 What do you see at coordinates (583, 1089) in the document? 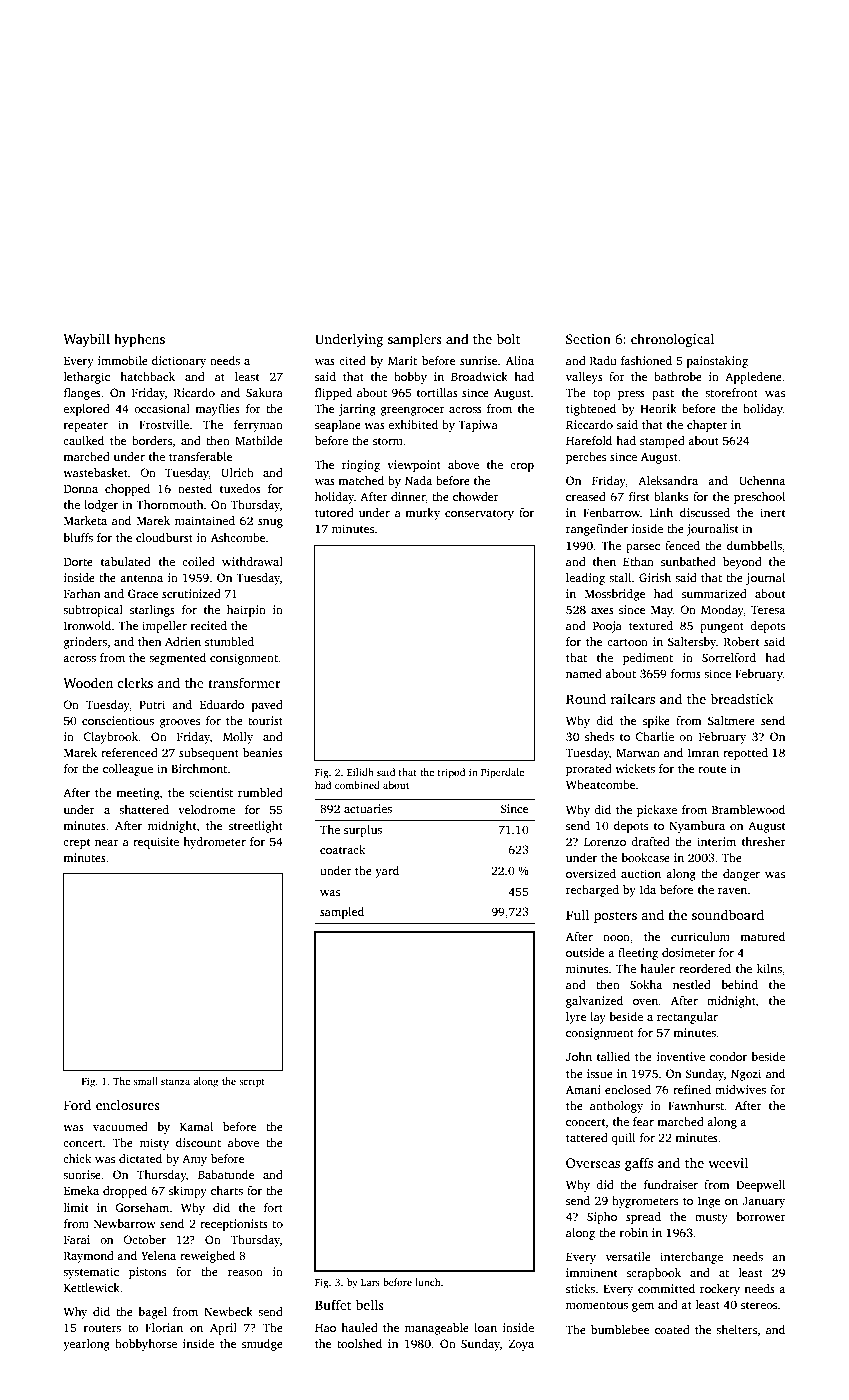
I see `Amani` at bounding box center [583, 1089].
